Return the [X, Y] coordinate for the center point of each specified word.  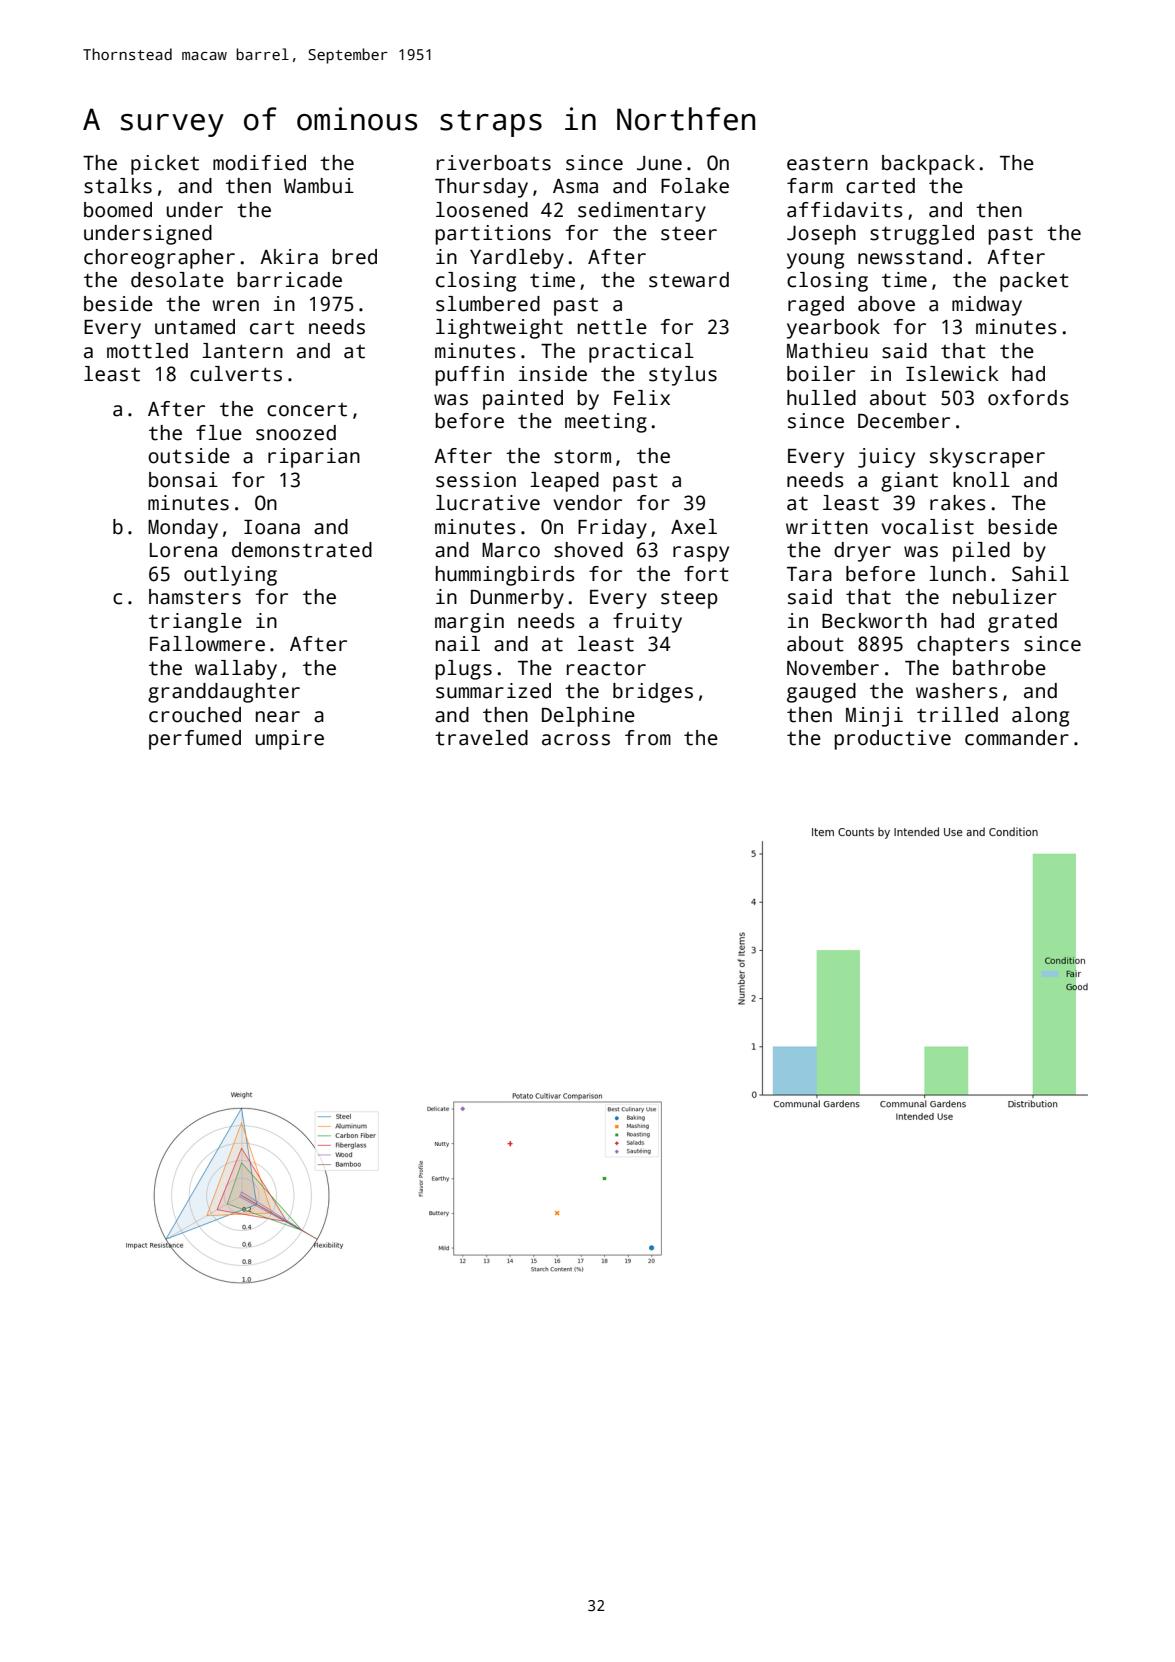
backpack [928, 165]
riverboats [494, 163]
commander [1017, 738]
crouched [195, 715]
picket [165, 165]
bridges [653, 693]
